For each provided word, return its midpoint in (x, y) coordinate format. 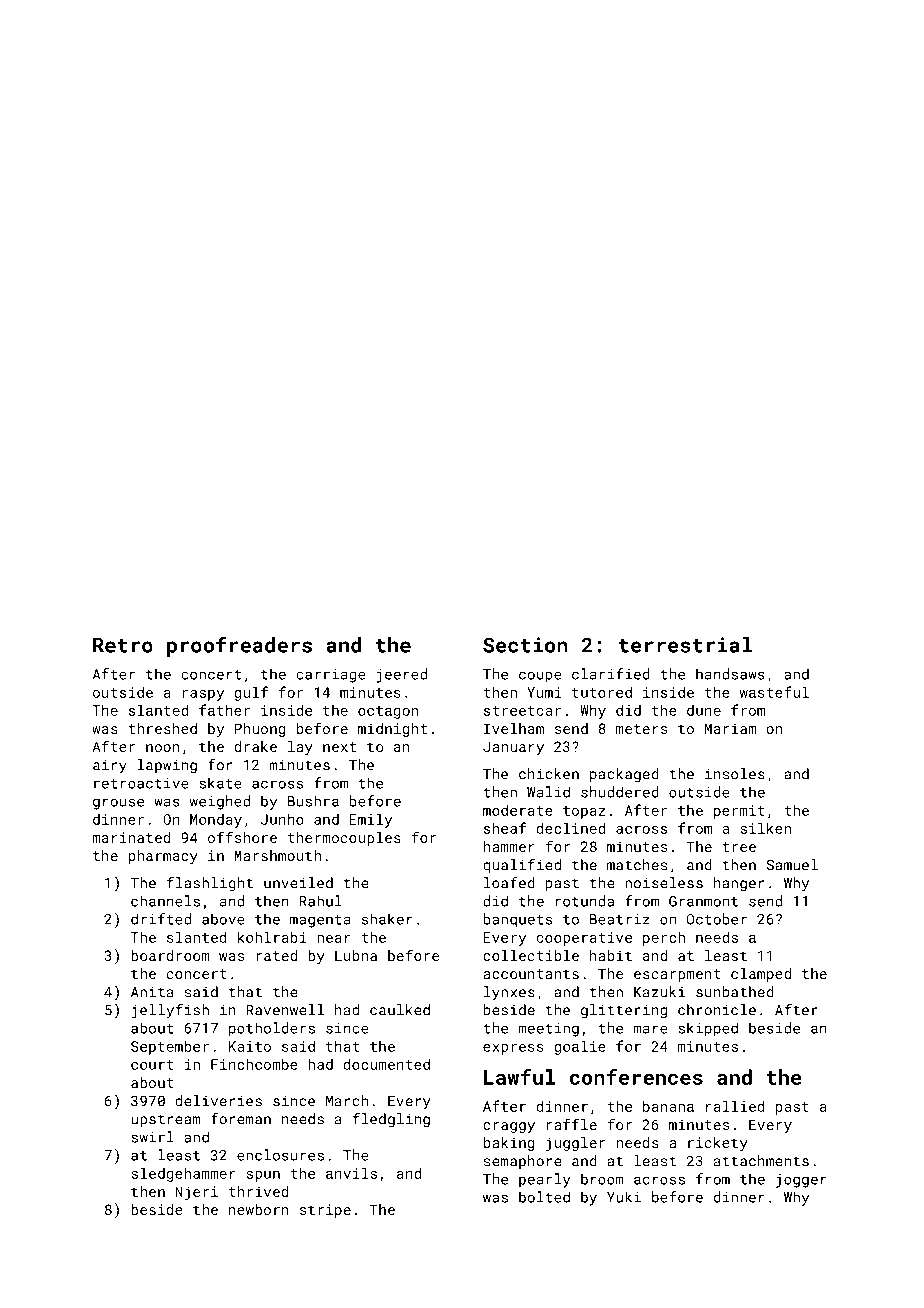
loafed (509, 883)
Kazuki (659, 992)
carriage (331, 676)
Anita (152, 992)
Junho (282, 819)
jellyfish (170, 1011)
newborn (259, 1209)
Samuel (792, 865)
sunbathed (735, 992)
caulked (400, 1010)
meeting (548, 1030)
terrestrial (685, 645)
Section (525, 645)
